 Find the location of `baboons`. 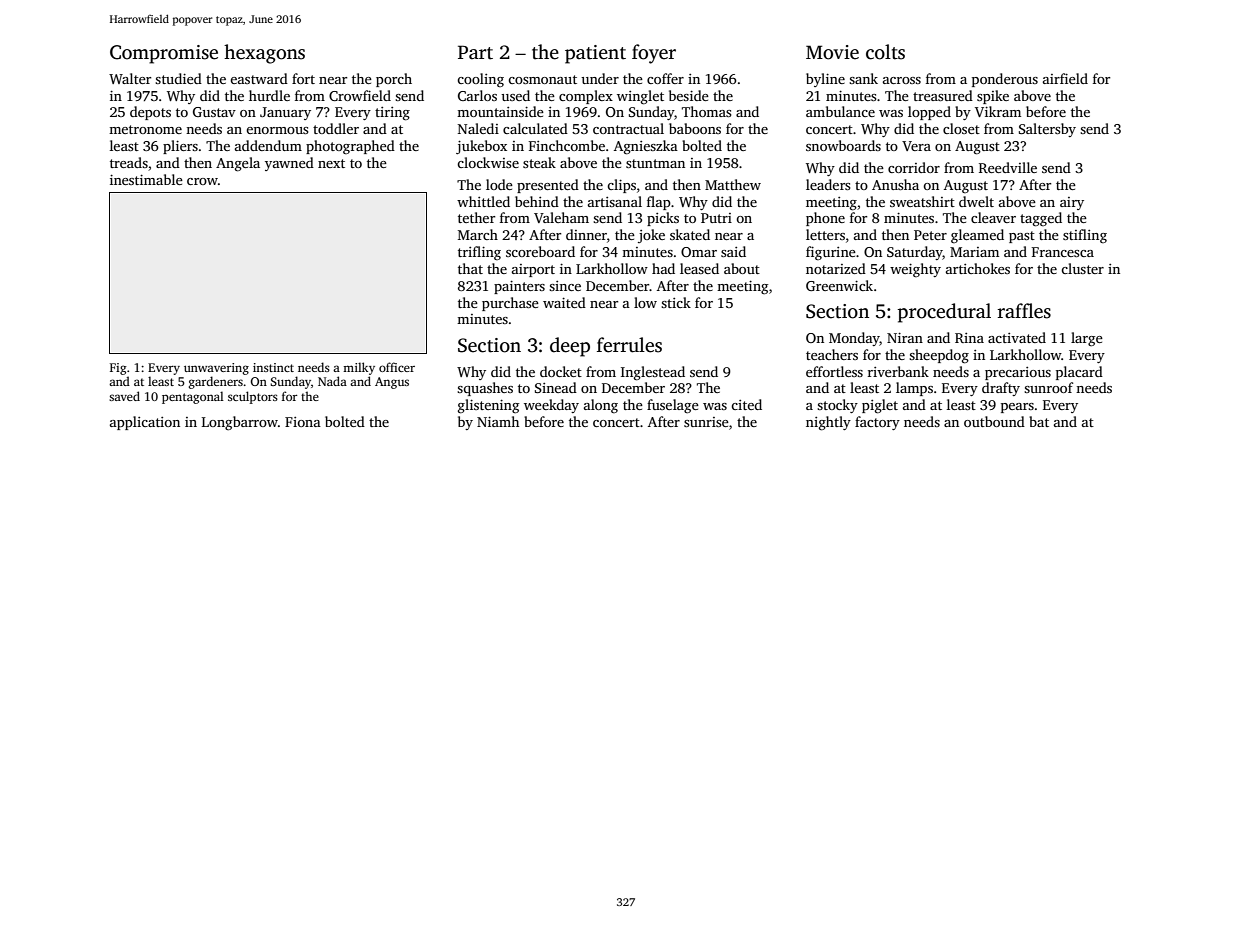

baboons is located at coordinates (695, 128).
